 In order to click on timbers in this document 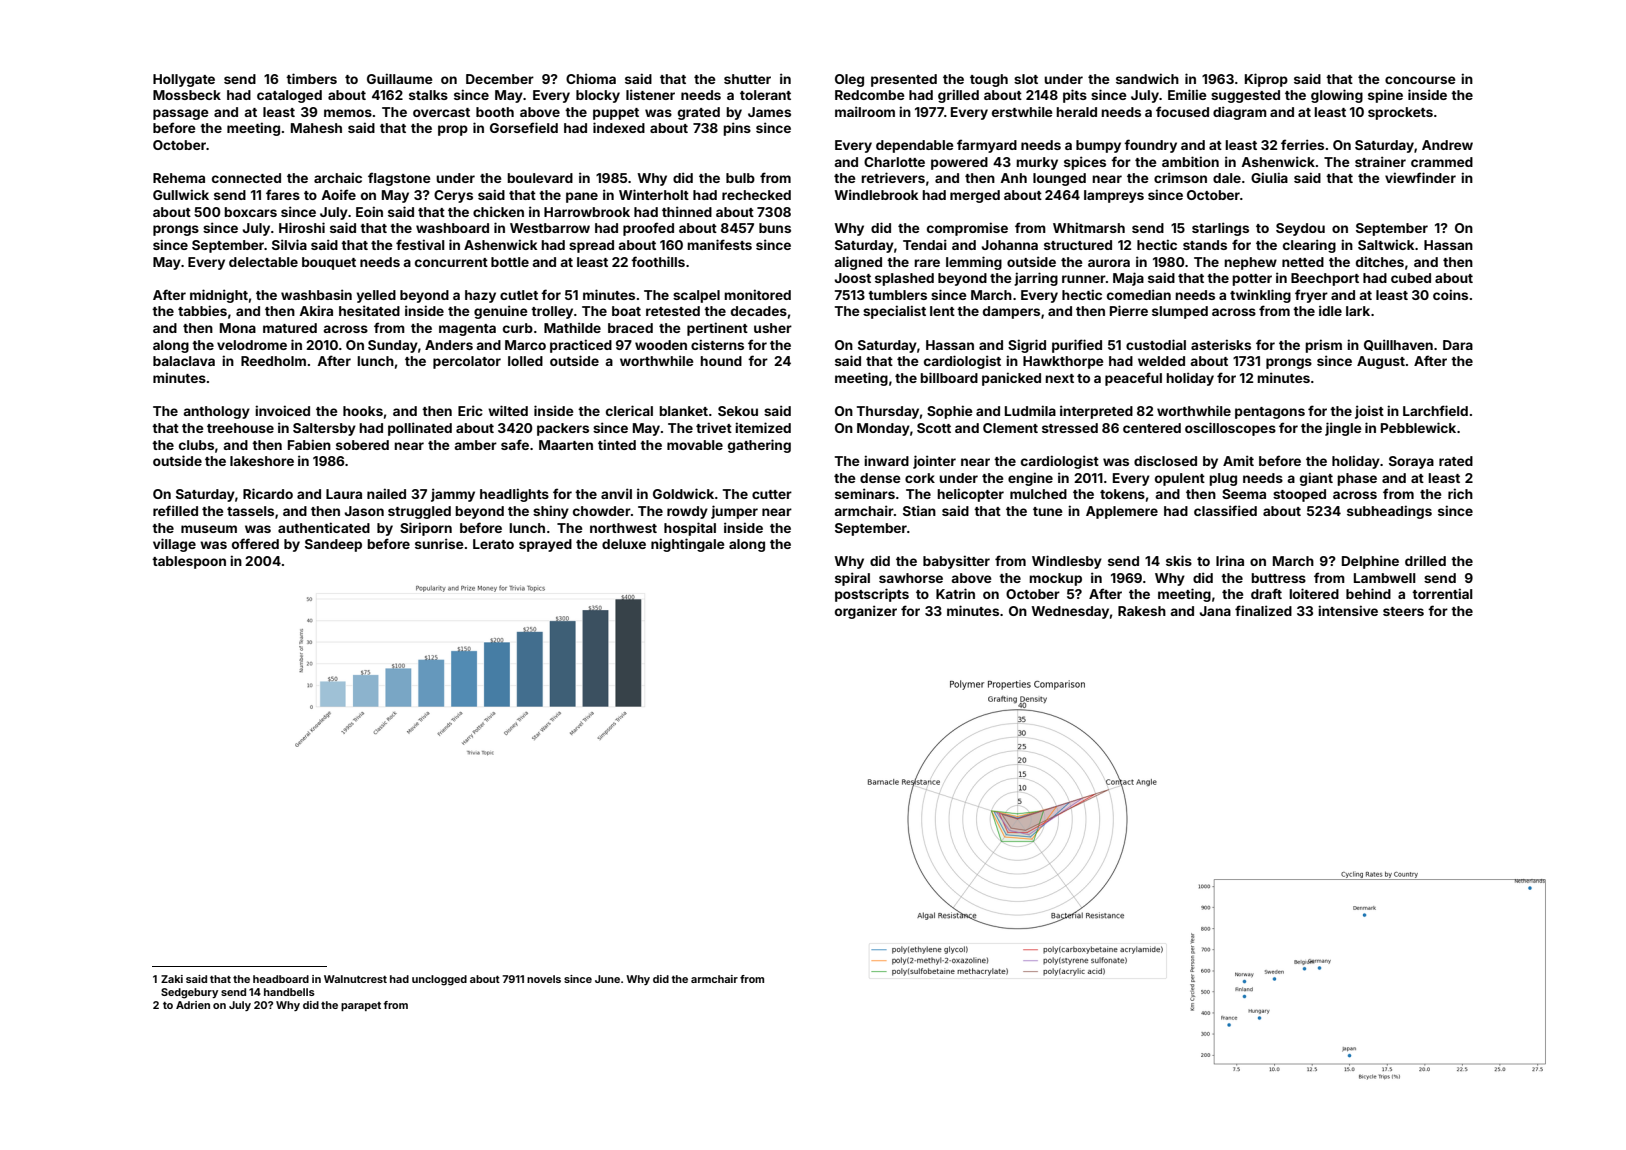, I will do `click(311, 78)`.
